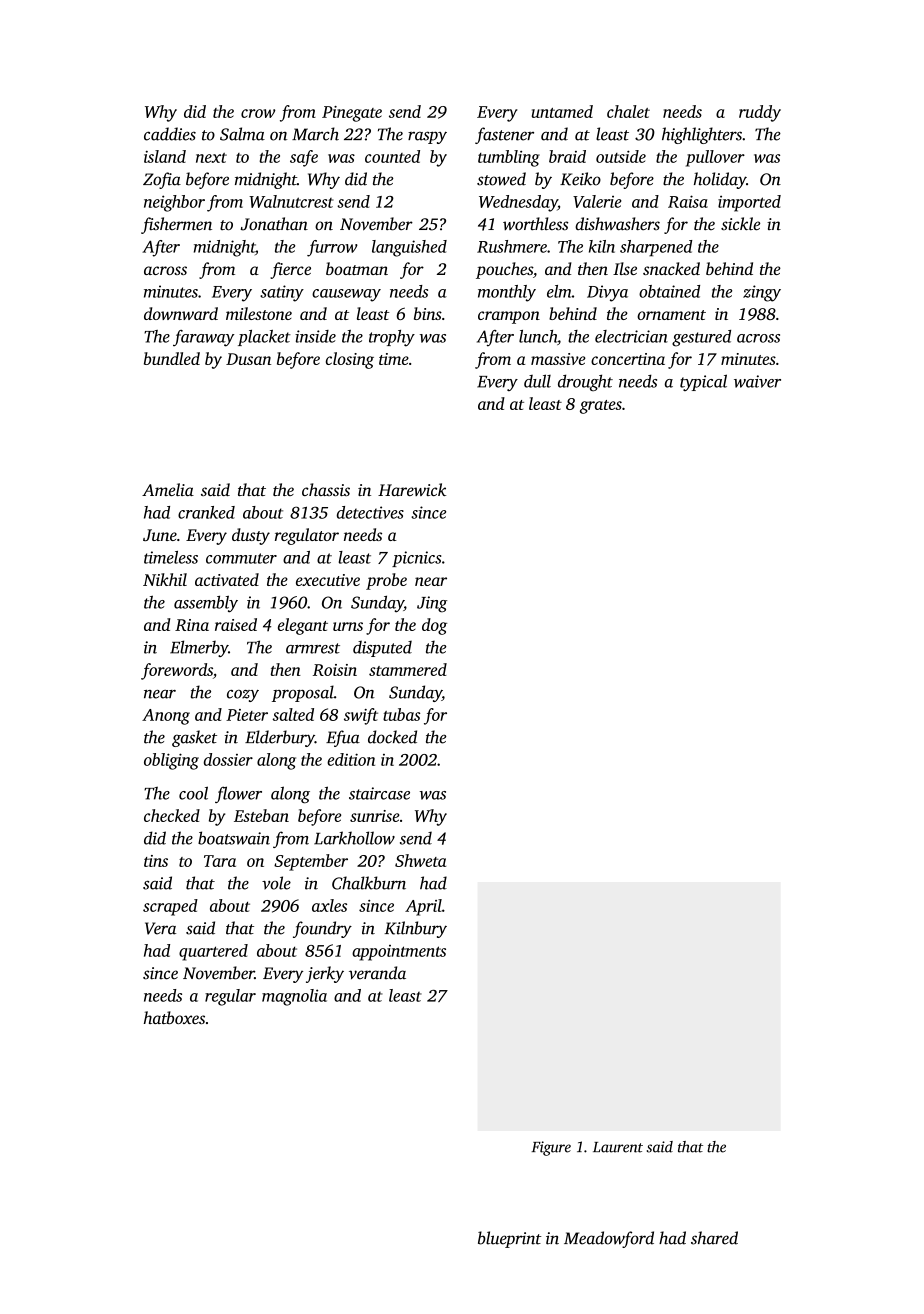  Describe the element at coordinates (282, 293) in the screenshot. I see `satiny` at that location.
